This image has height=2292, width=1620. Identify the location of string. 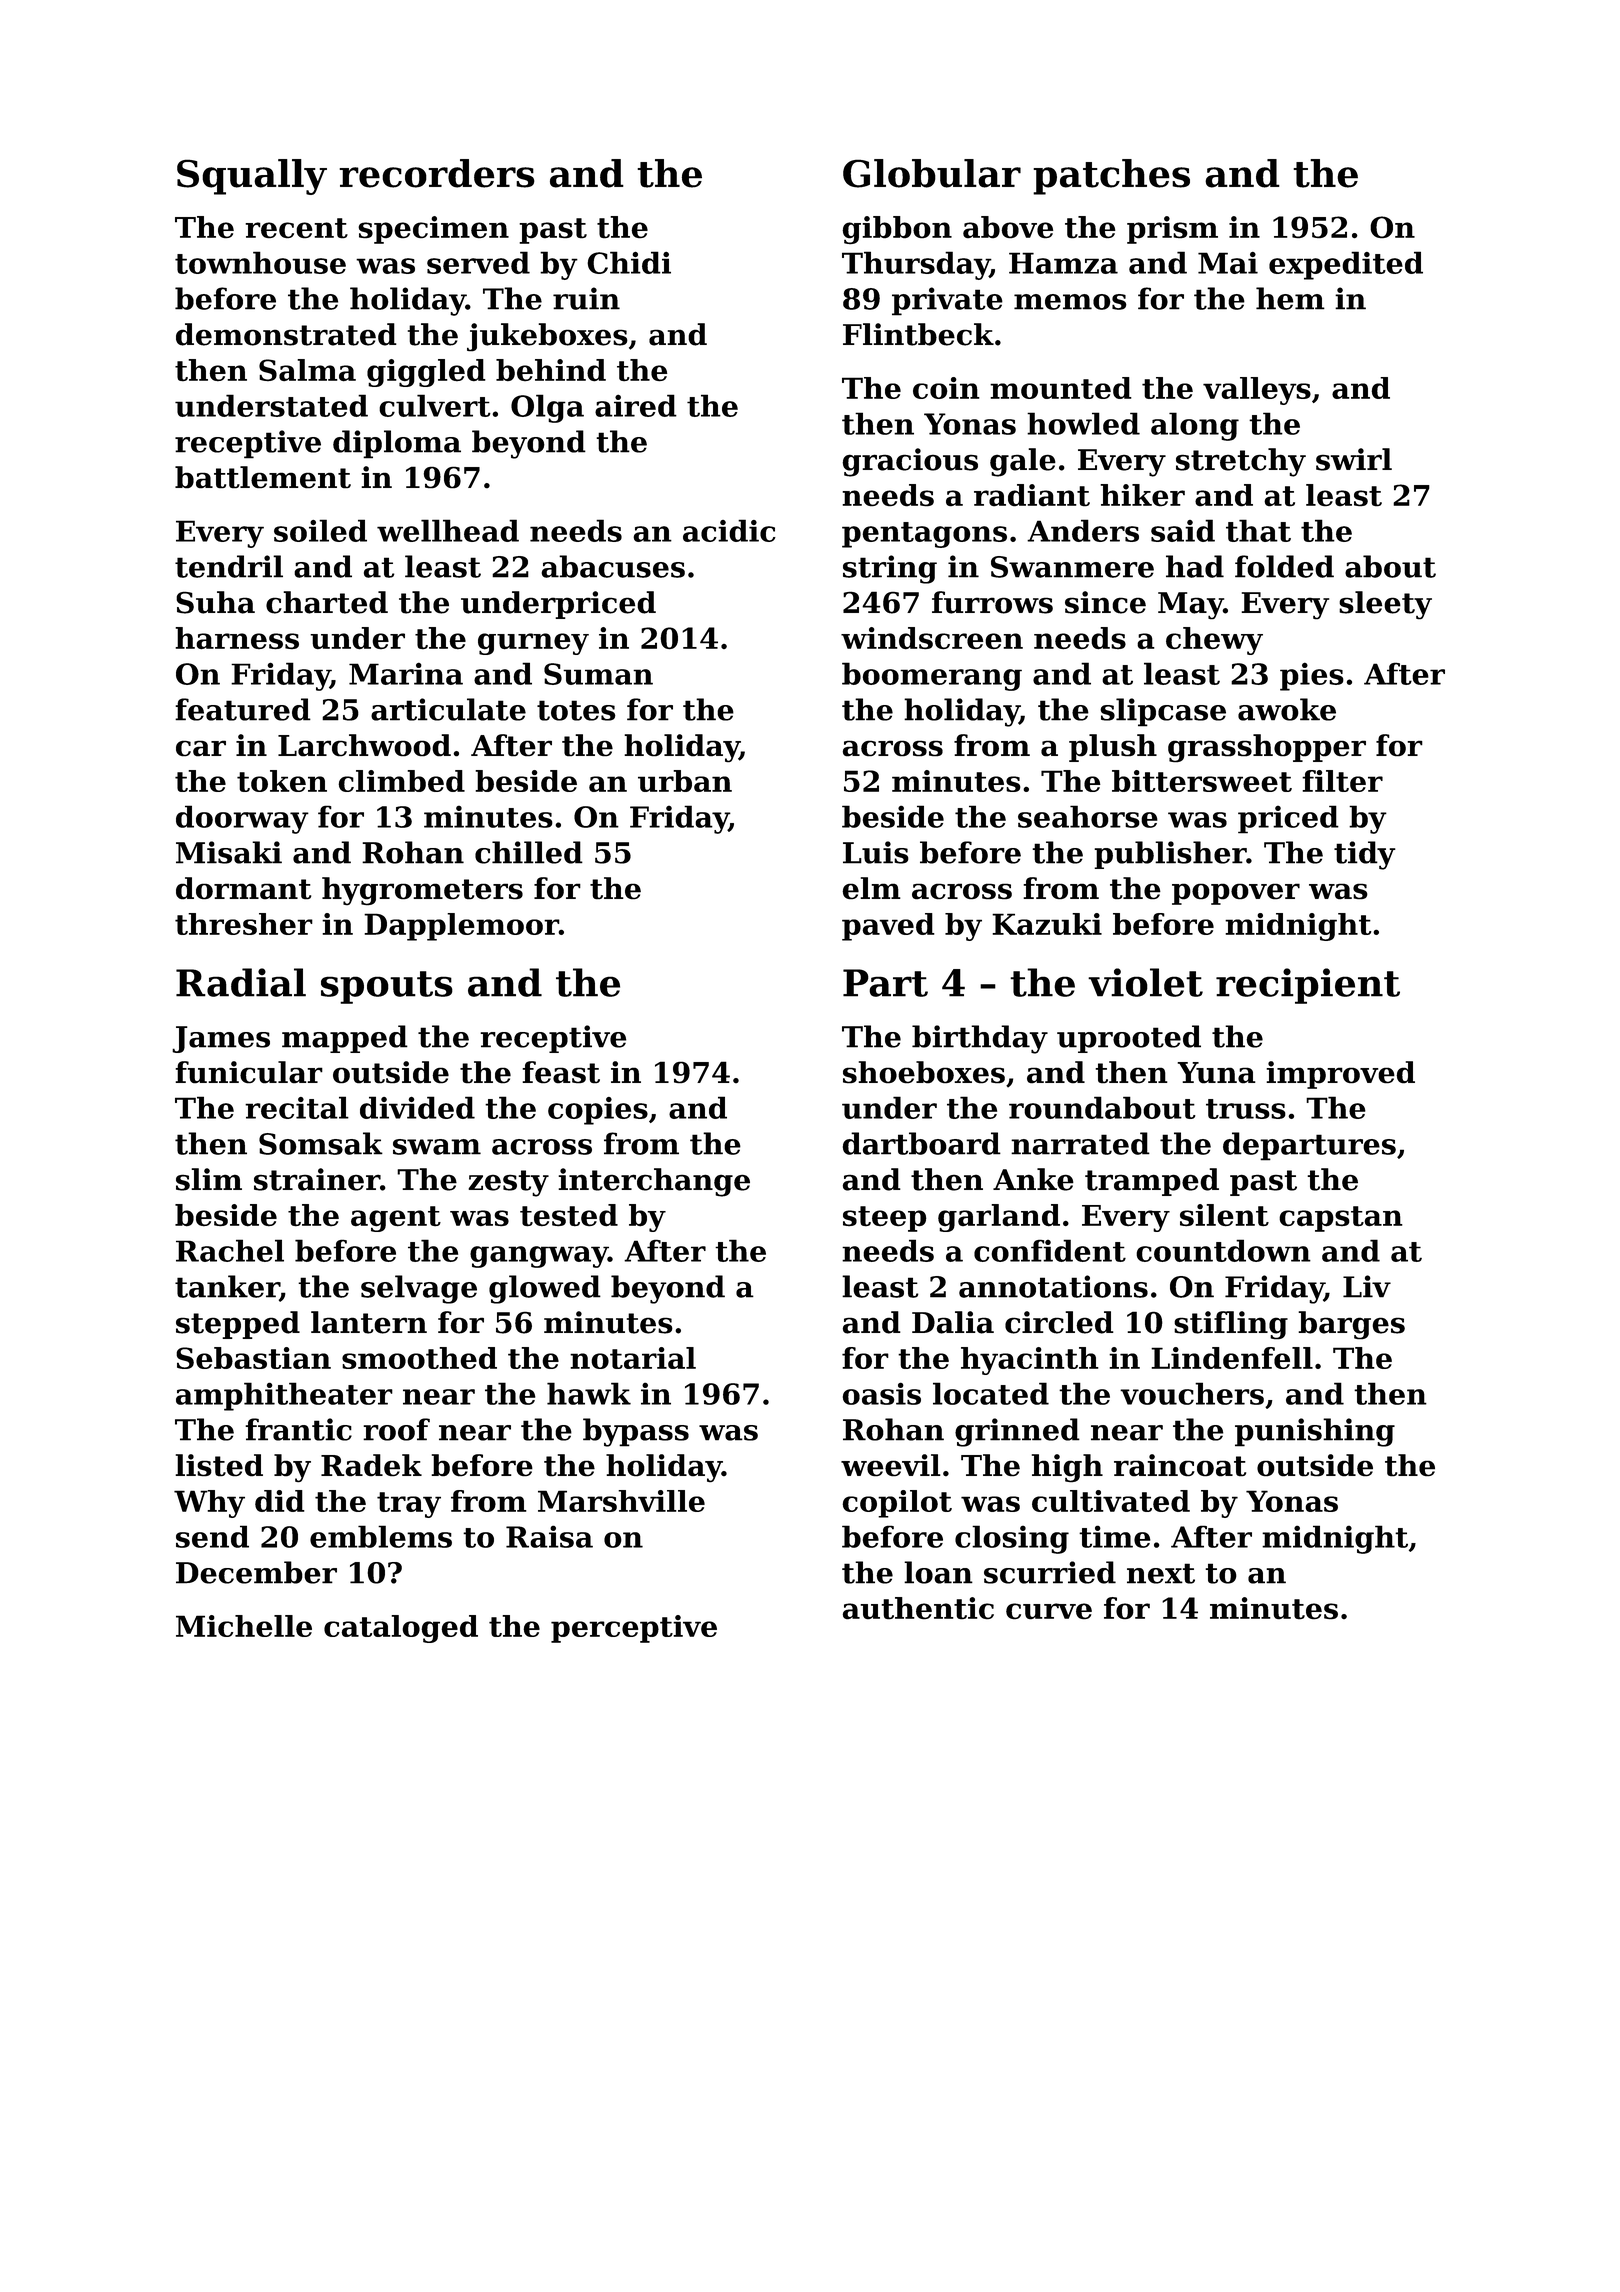
(890, 569).
